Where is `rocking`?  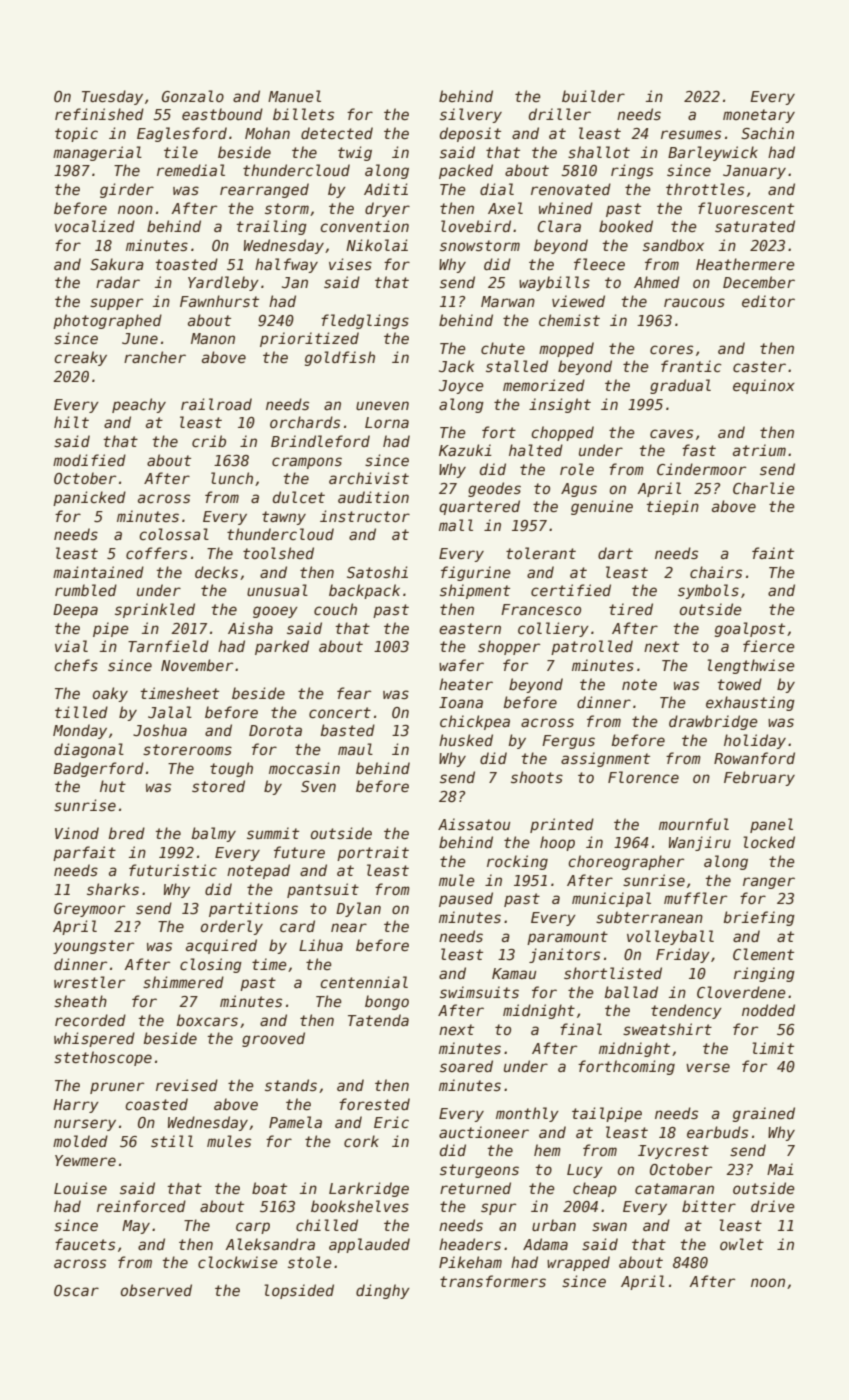 rocking is located at coordinates (517, 862).
